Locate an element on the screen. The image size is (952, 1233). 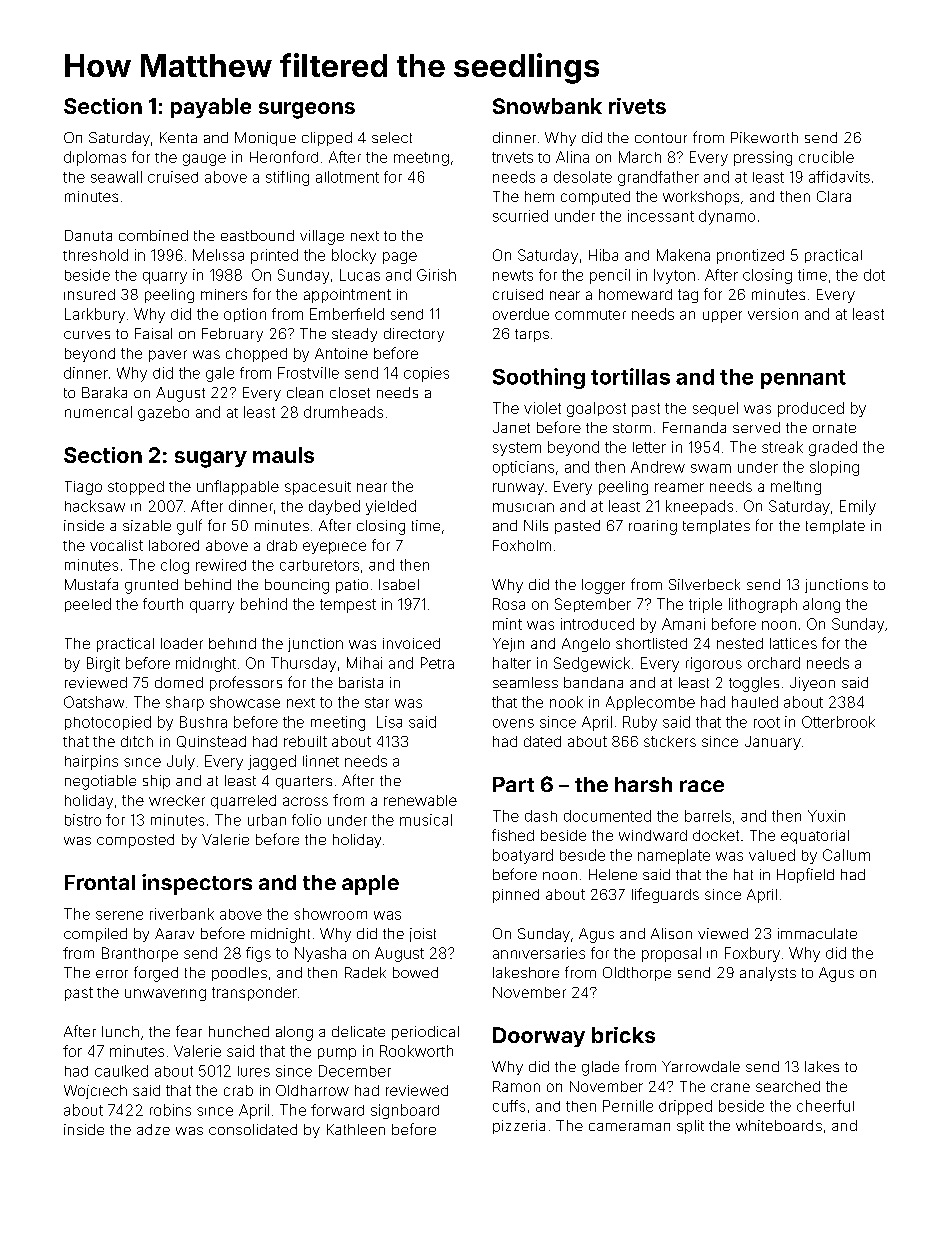
stickers is located at coordinates (670, 741).
